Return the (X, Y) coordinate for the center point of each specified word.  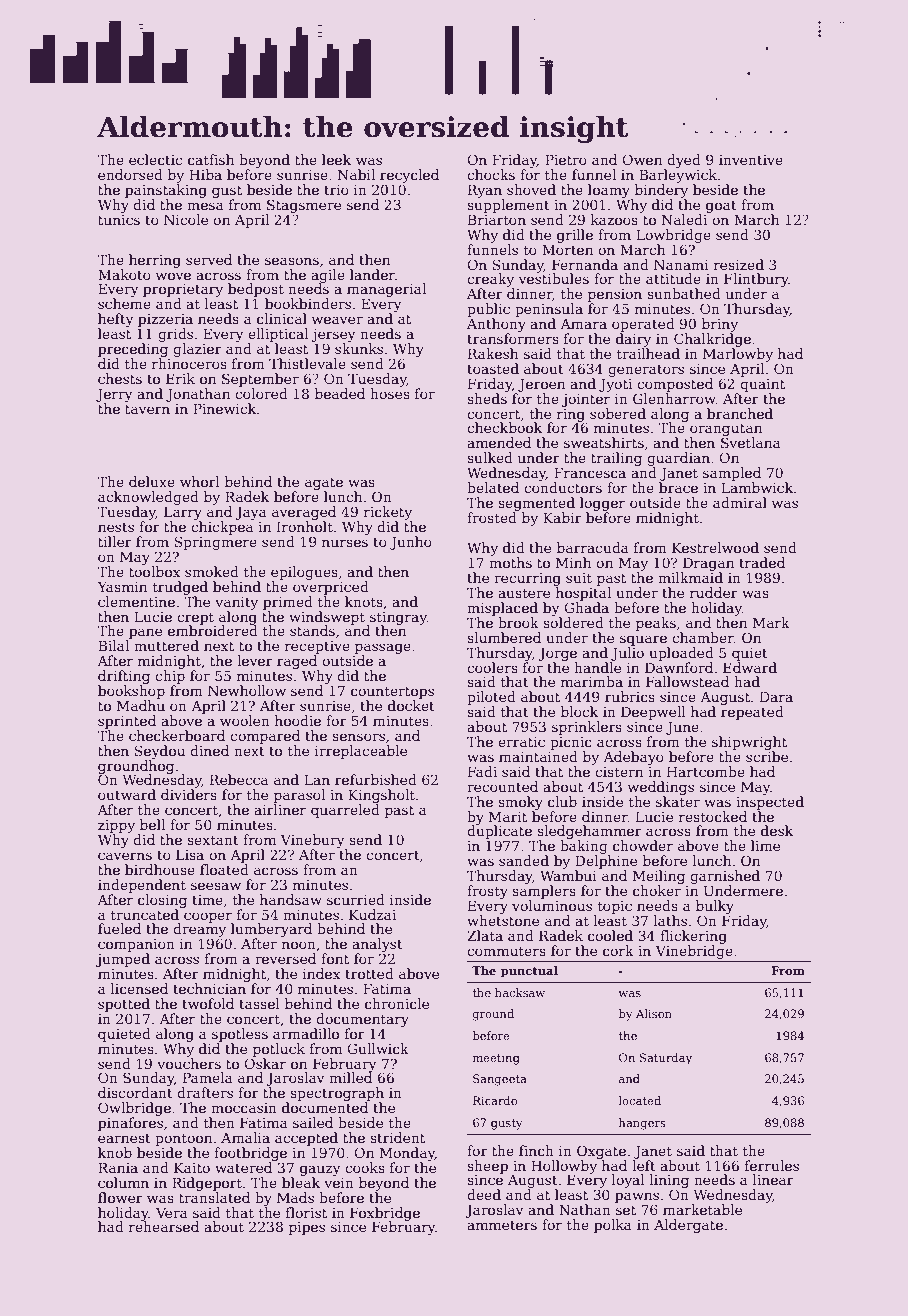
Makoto (124, 274)
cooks (365, 1167)
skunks (359, 348)
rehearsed (164, 1226)
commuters (506, 951)
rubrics (630, 696)
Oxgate (601, 1152)
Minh (573, 562)
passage (383, 648)
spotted (124, 1005)
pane (145, 633)
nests (116, 527)
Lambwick (757, 487)
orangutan (726, 429)
